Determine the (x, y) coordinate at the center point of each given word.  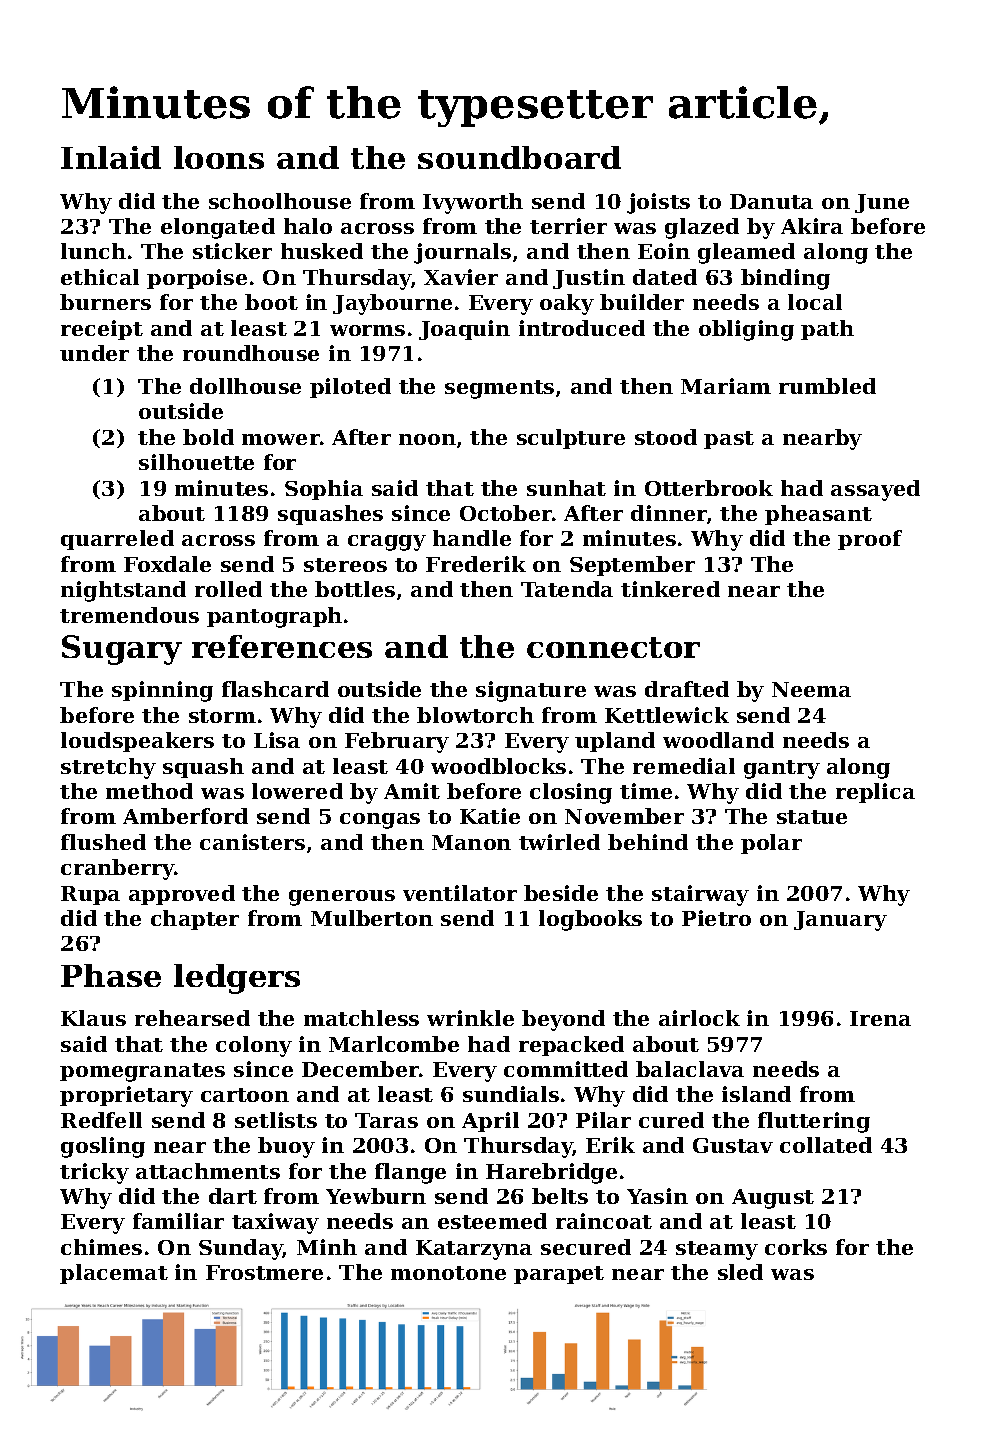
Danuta (771, 201)
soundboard (519, 157)
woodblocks (498, 766)
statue (812, 817)
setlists (276, 1120)
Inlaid (111, 157)
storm (222, 716)
